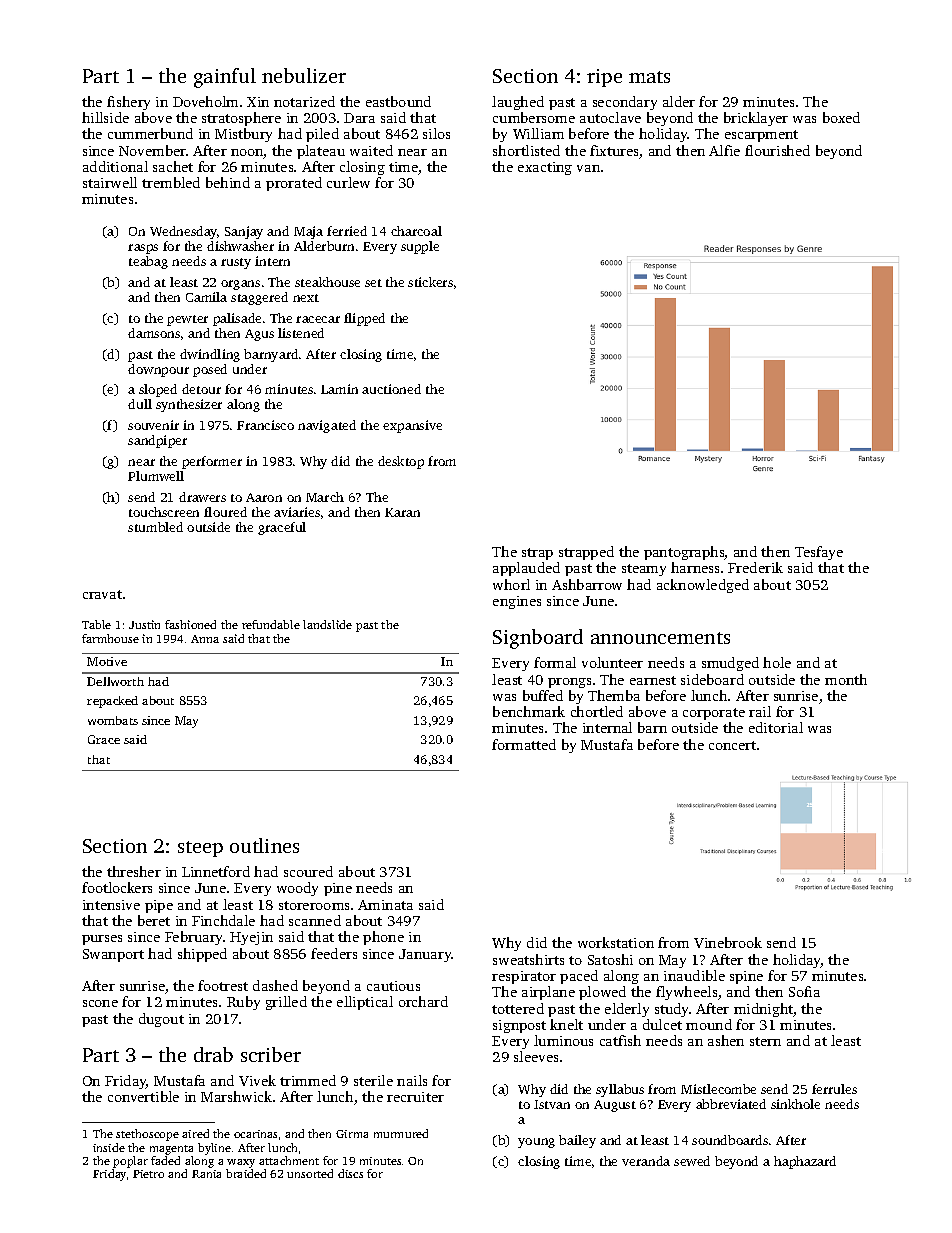  What do you see at coordinates (649, 77) in the screenshot?
I see `mats` at bounding box center [649, 77].
